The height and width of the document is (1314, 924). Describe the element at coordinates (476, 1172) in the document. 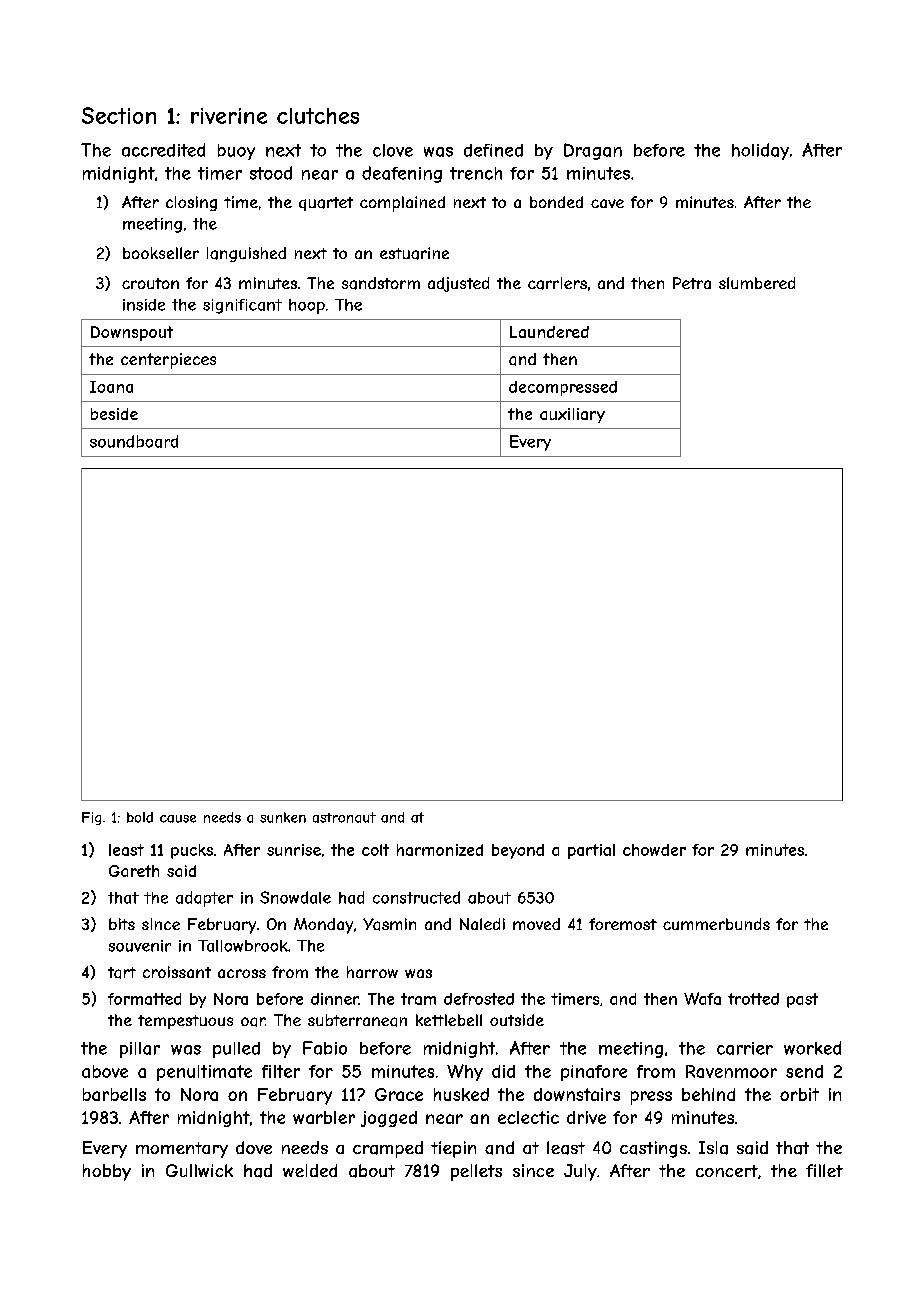

I see `pellets` at that location.
